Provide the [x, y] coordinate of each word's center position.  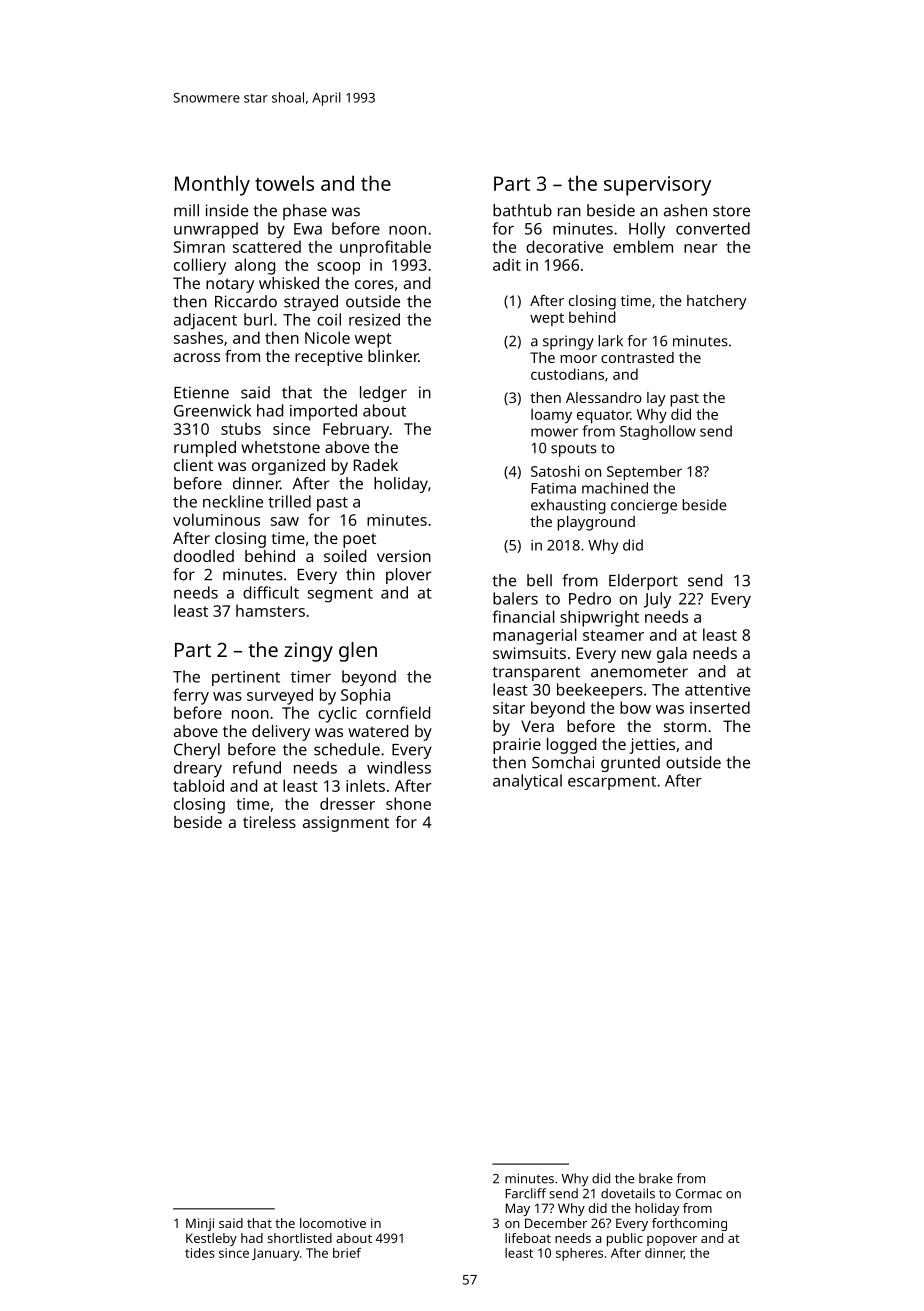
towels [284, 183]
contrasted [637, 357]
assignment [346, 824]
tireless [269, 822]
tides [200, 1253]
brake [656, 1178]
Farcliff [526, 1193]
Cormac [699, 1194]
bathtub [522, 210]
